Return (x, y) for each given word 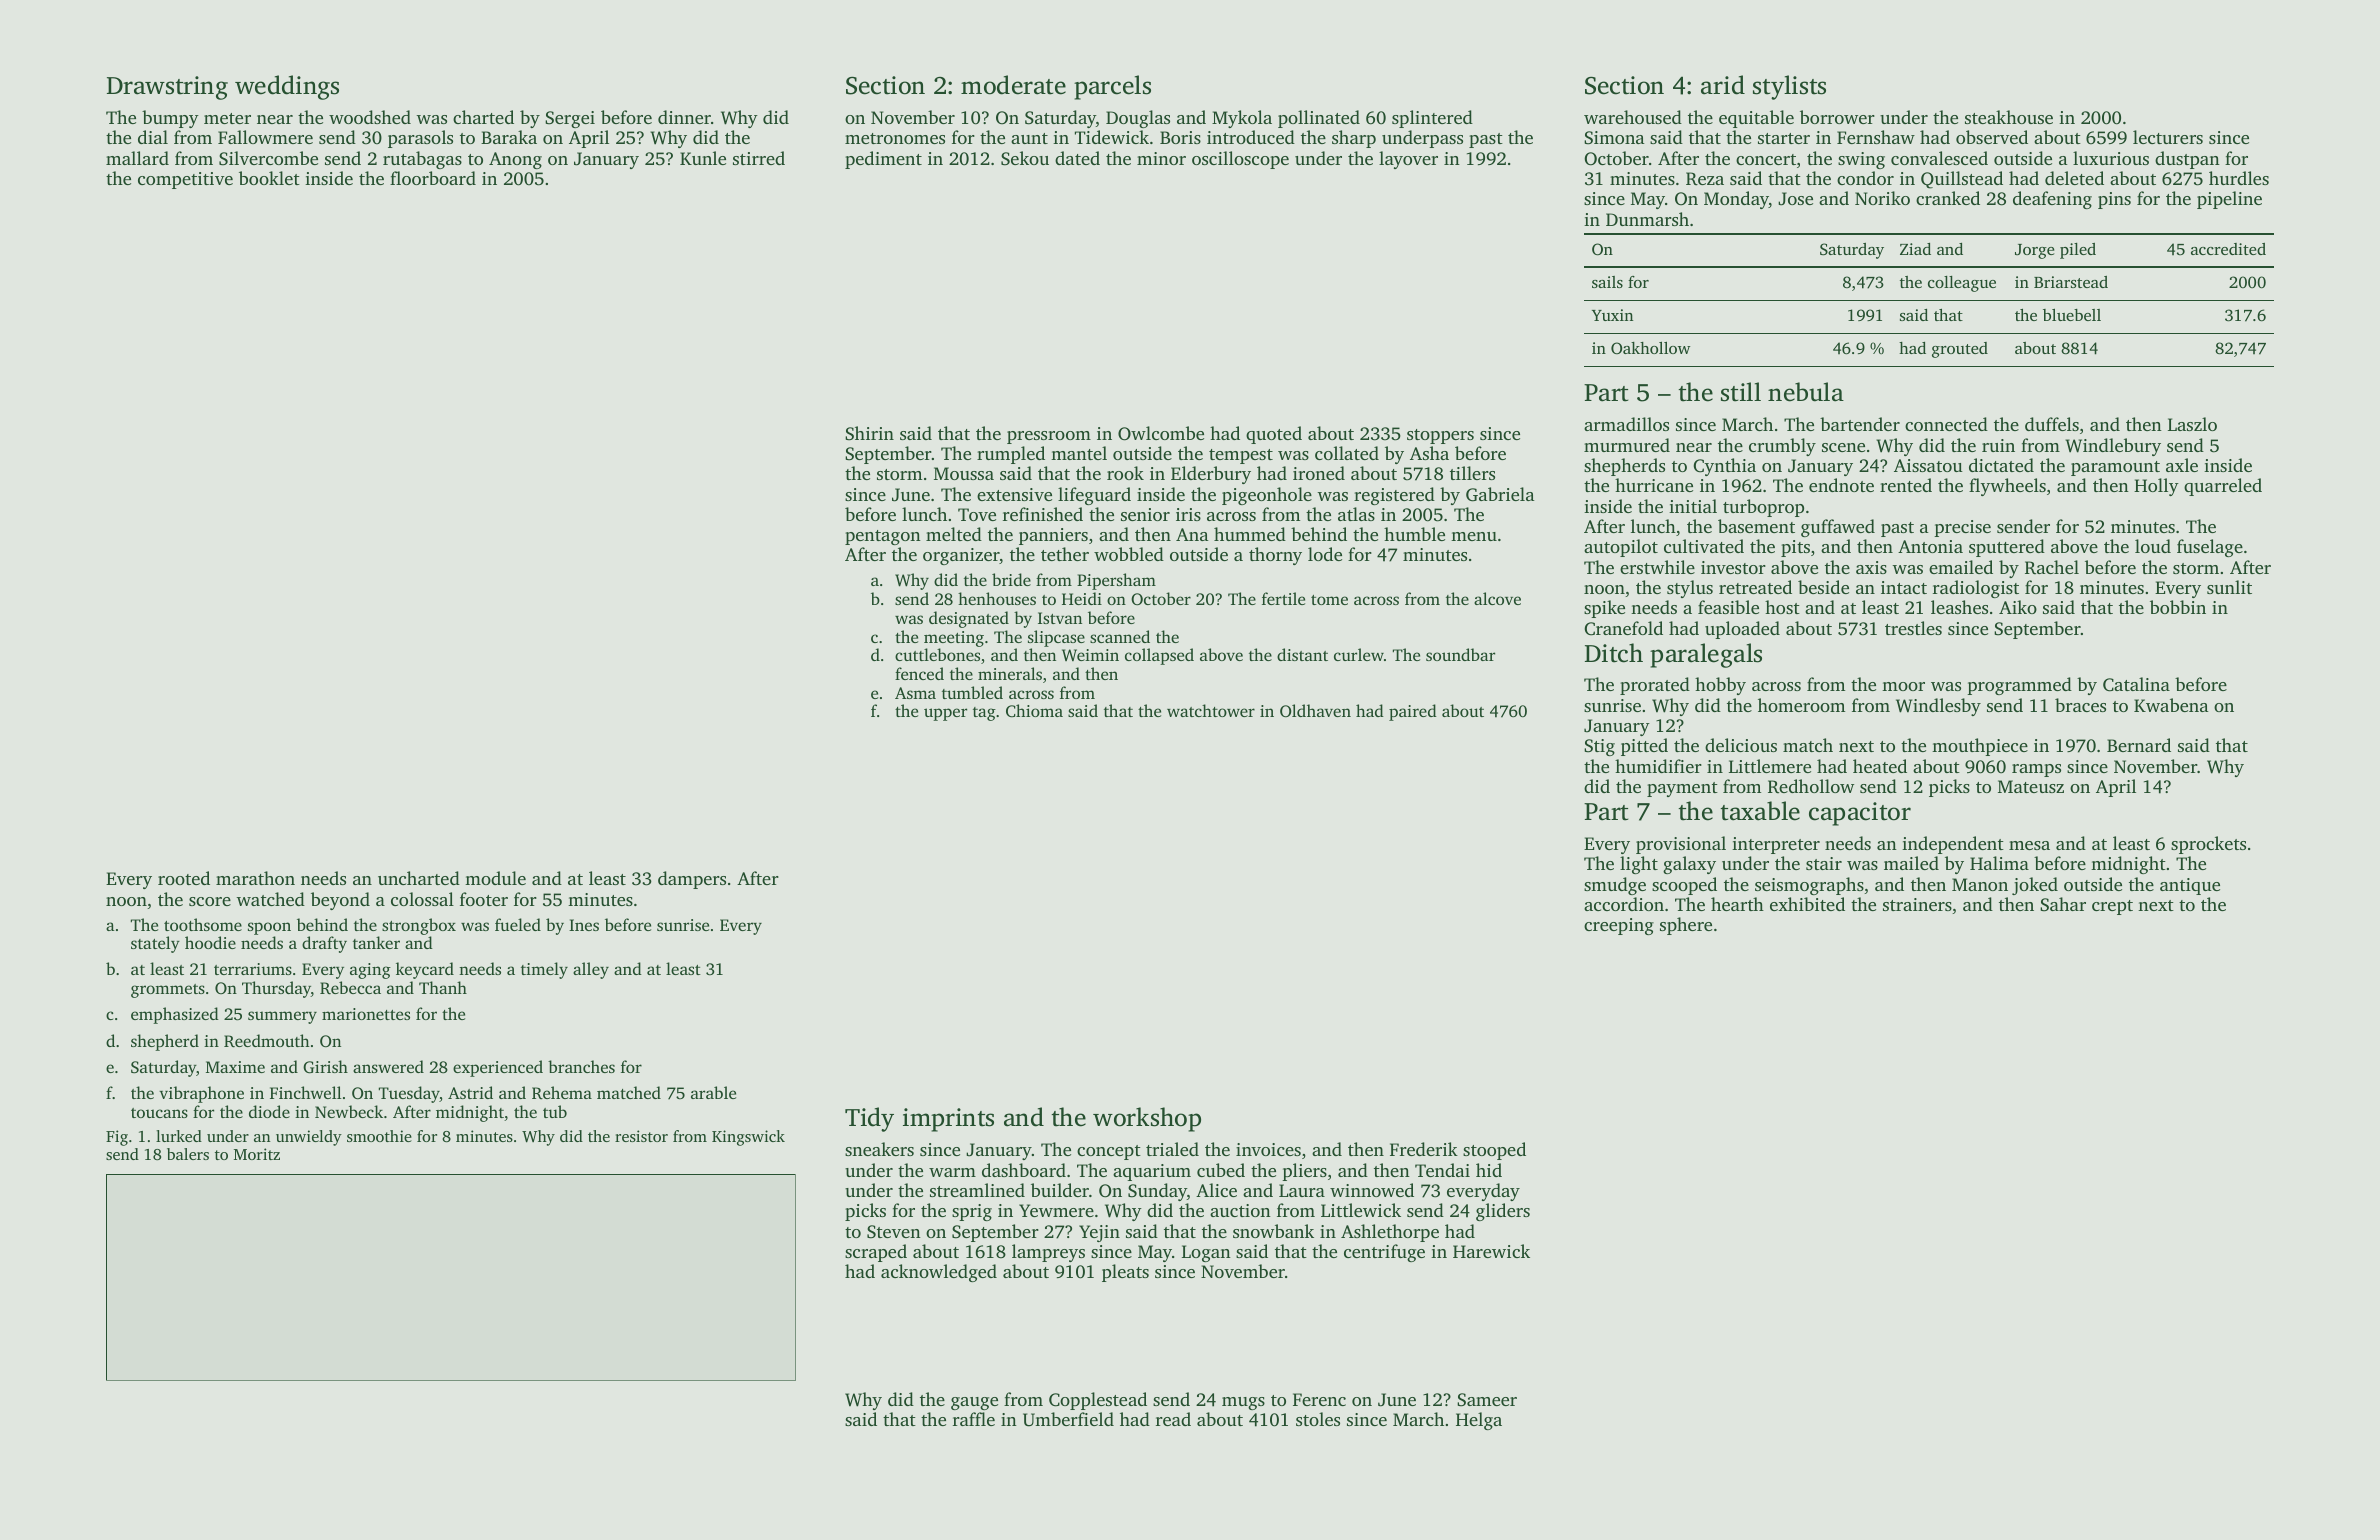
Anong (515, 160)
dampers (692, 880)
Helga (1479, 1421)
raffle (974, 1419)
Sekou (1025, 158)
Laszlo (2192, 424)
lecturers (2168, 137)
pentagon (883, 537)
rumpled (1011, 455)
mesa (2029, 845)
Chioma (1034, 710)
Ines (584, 925)
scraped (876, 1253)
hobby (1720, 686)
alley (591, 970)
